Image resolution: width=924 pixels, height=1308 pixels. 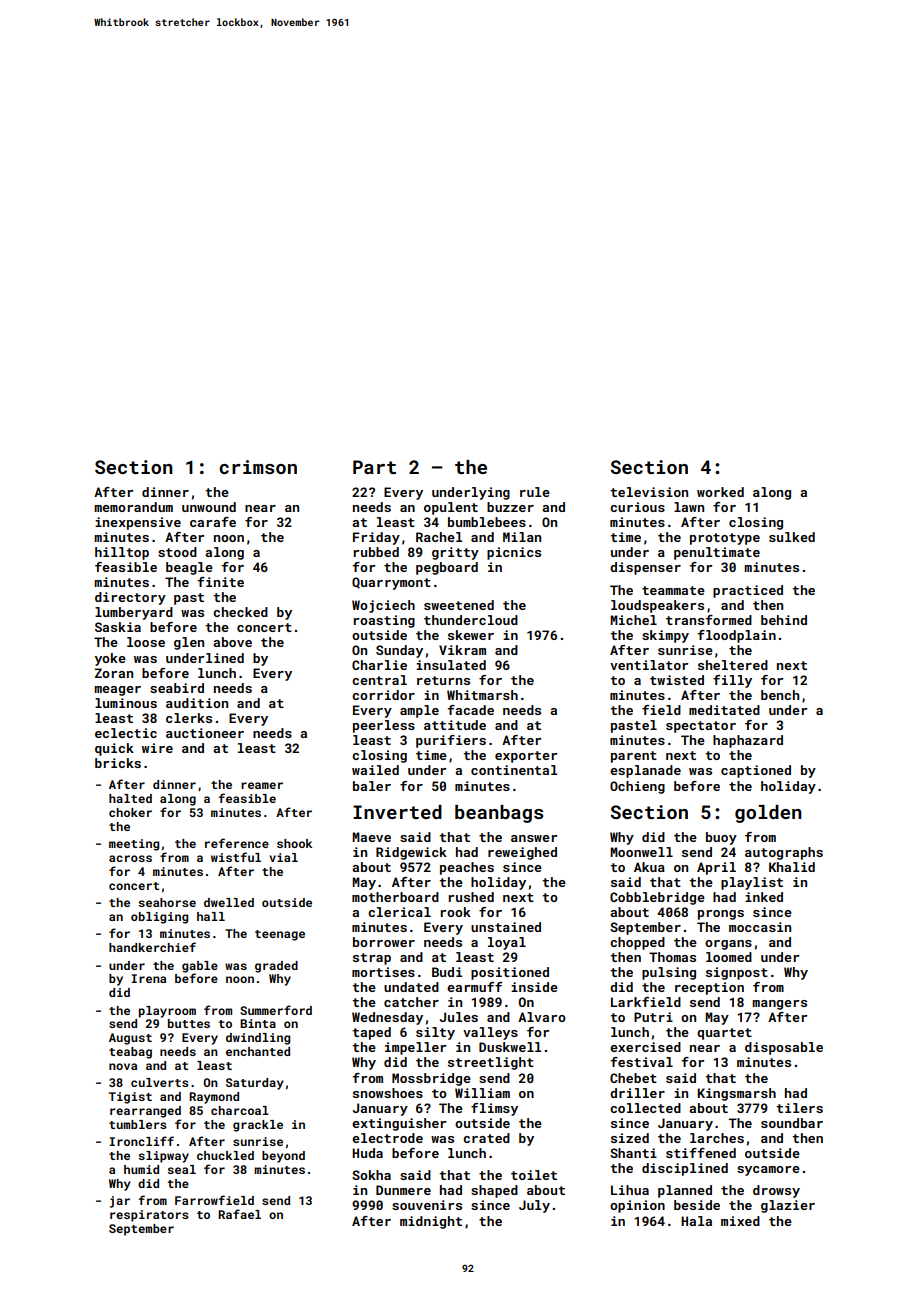 What do you see at coordinates (374, 467) in the screenshot?
I see `Part` at bounding box center [374, 467].
